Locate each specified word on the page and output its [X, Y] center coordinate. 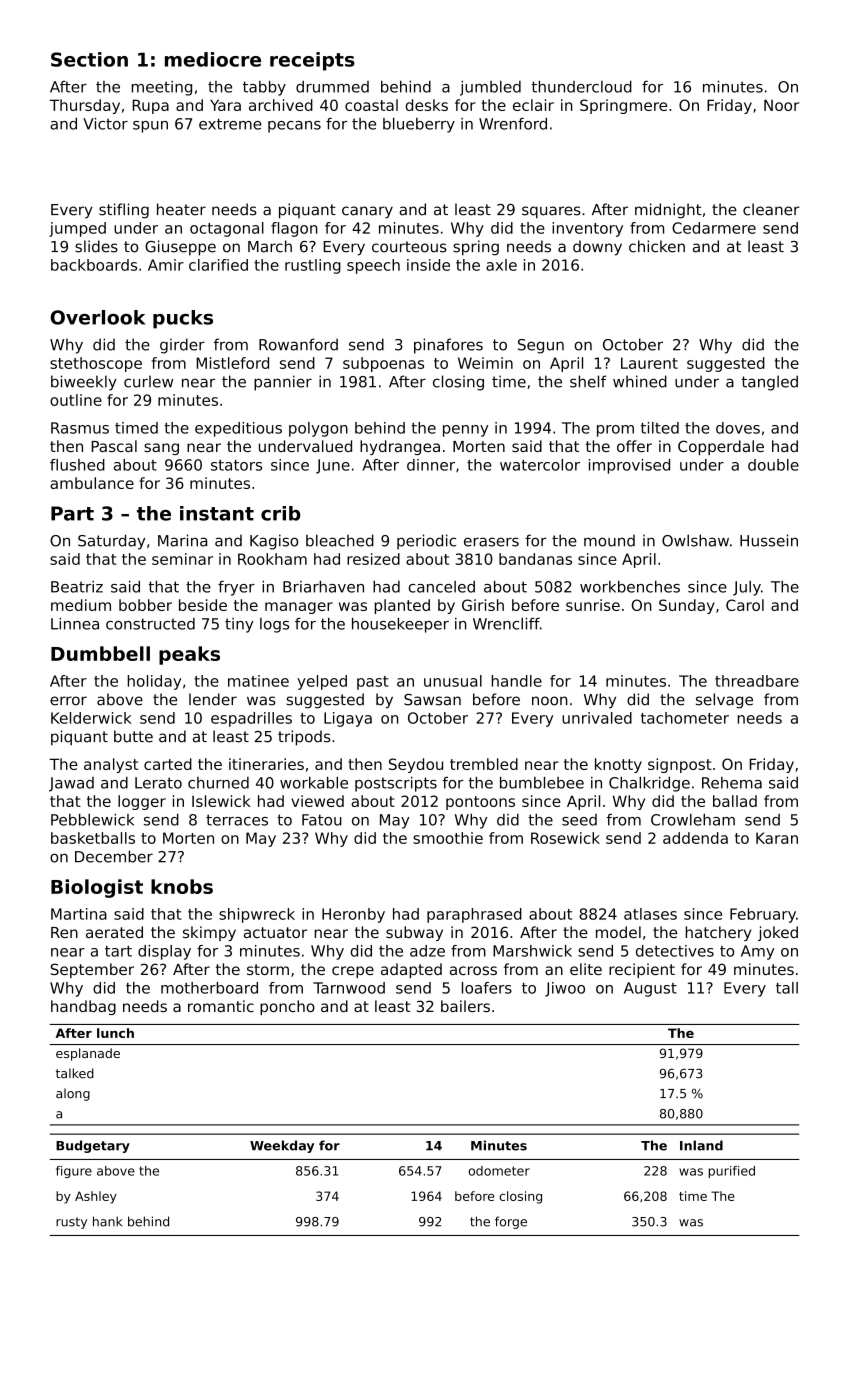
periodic [426, 542]
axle [501, 265]
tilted [660, 428]
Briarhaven [323, 587]
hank [107, 1221]
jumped [77, 229]
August [650, 989]
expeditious [238, 429]
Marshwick [532, 951]
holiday [154, 682]
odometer [499, 1171]
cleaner [771, 209]
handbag [83, 1007]
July [747, 588]
